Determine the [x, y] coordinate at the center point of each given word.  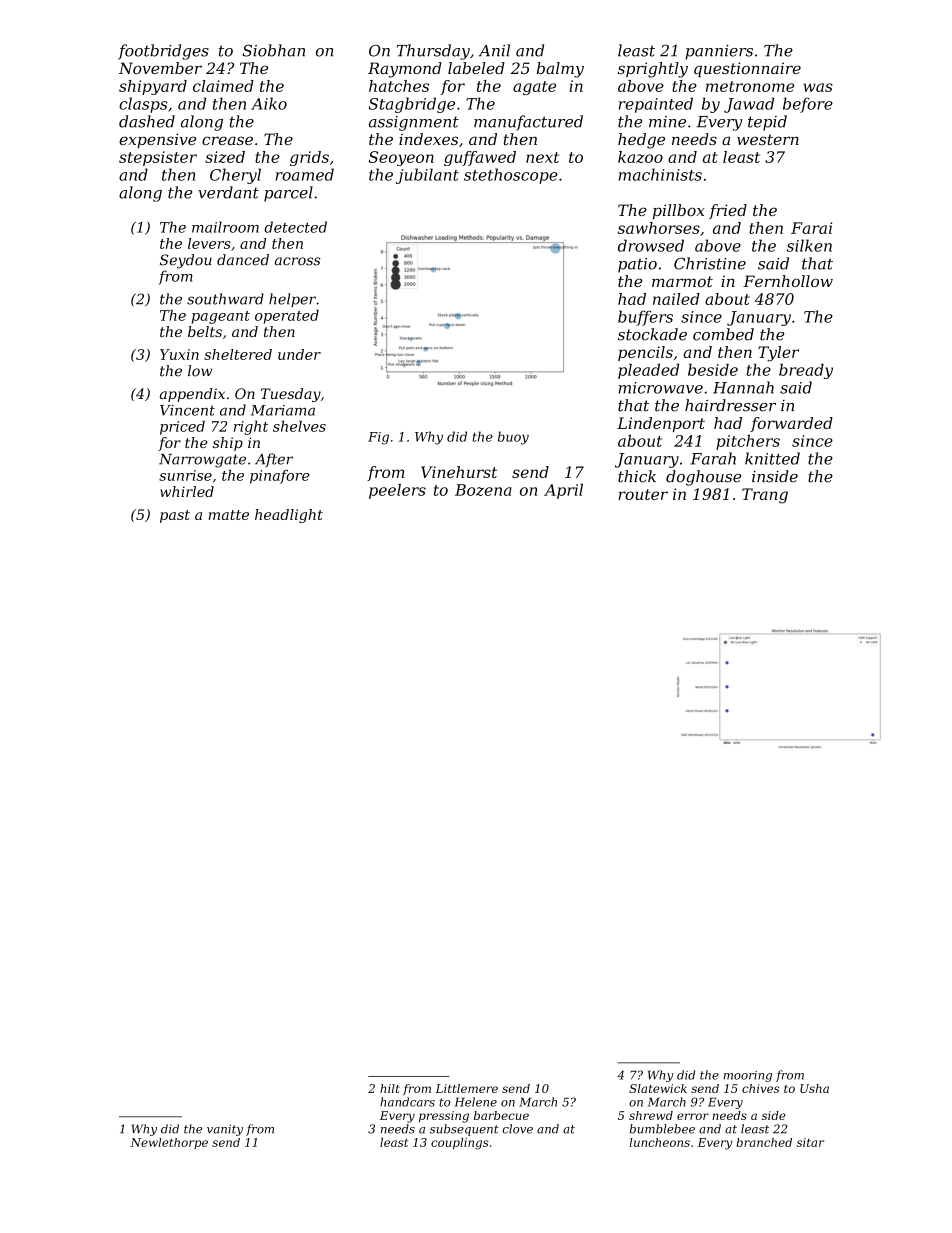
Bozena [483, 490]
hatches [399, 86]
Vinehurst [459, 472]
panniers [719, 52]
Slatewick [658, 1088]
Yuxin [179, 354]
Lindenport [661, 424]
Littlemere [466, 1088]
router [643, 494]
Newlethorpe [169, 1143]
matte [229, 515]
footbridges [163, 52]
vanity [225, 1130]
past [175, 516]
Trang [765, 496]
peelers [397, 491]
